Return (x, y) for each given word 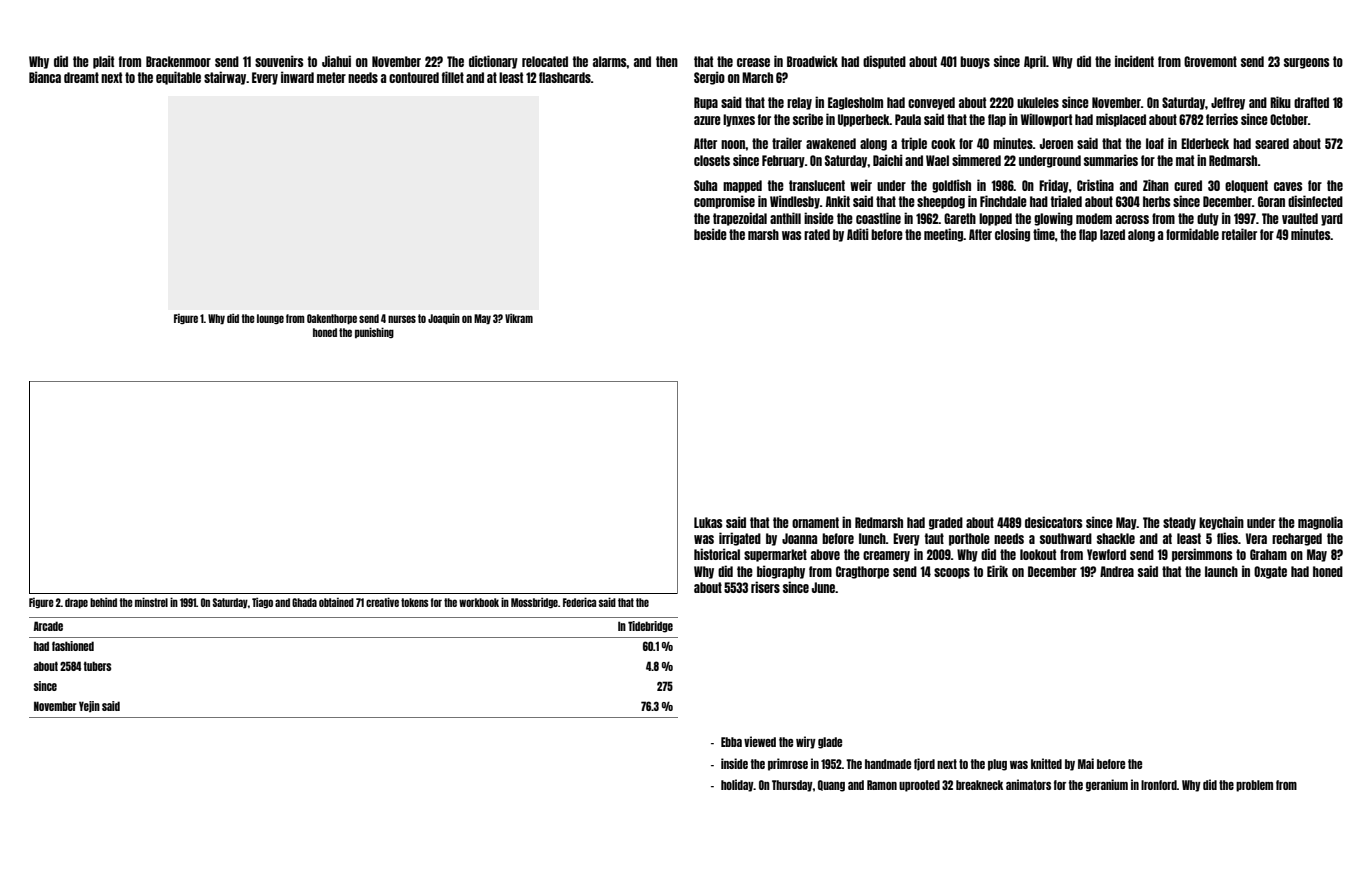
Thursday (792, 786)
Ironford (1159, 785)
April (1035, 62)
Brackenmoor (178, 61)
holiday (737, 785)
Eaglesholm (855, 103)
